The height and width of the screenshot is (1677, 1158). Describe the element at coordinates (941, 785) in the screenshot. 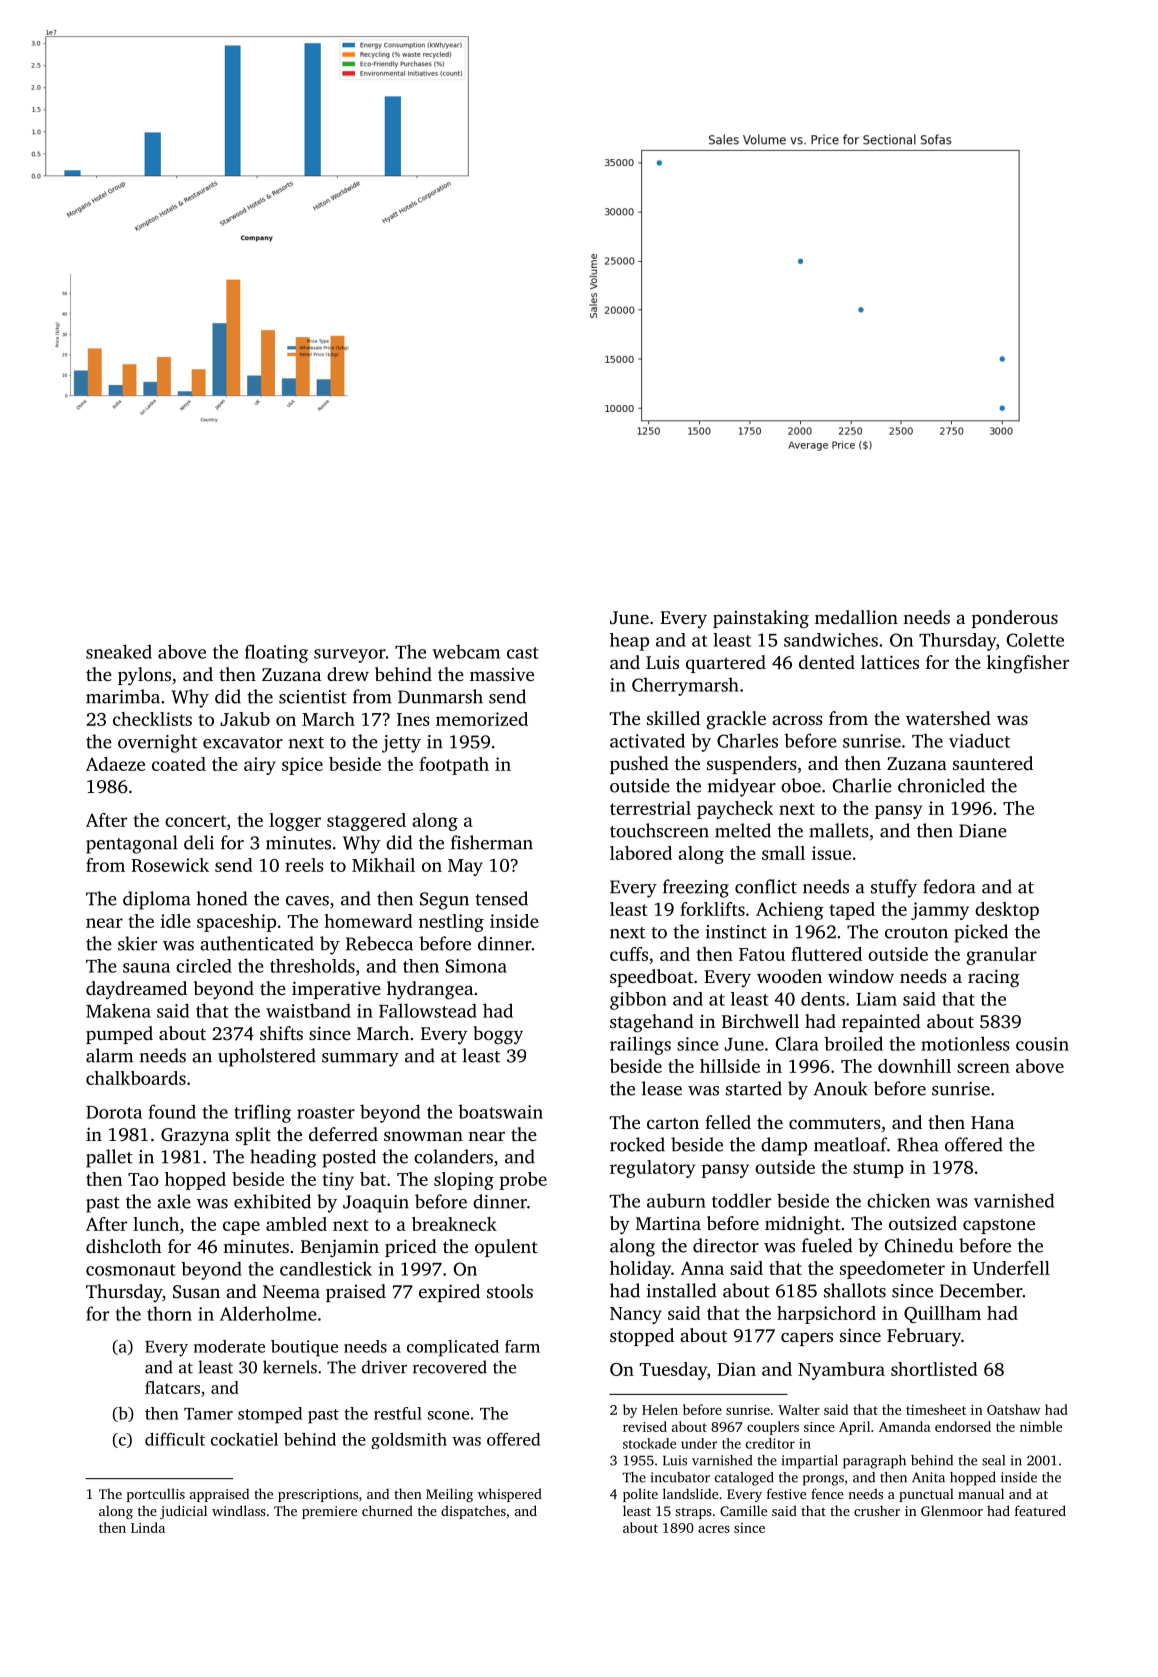

I see `chronicled` at that location.
